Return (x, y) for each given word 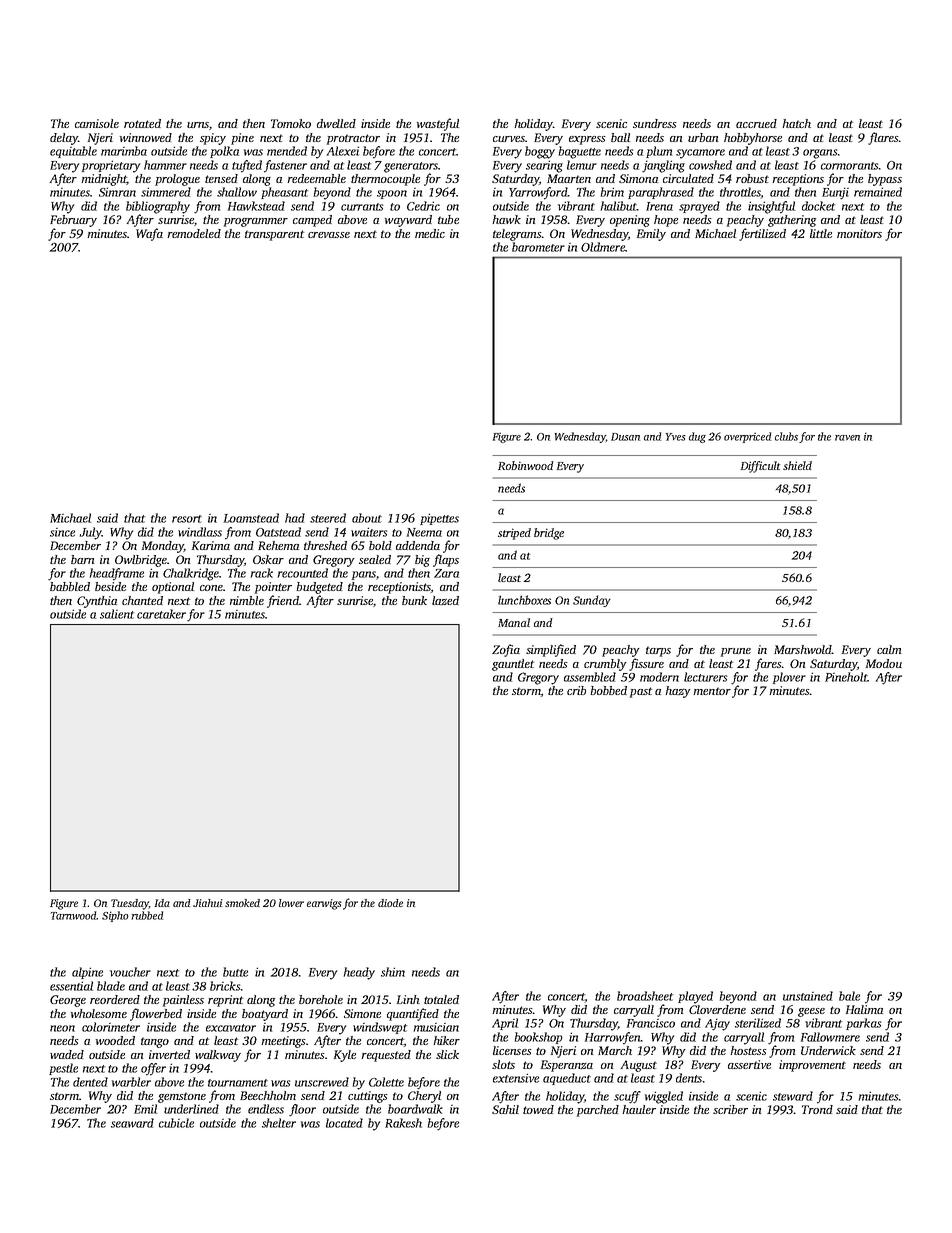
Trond (817, 1109)
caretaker (161, 614)
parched (598, 1111)
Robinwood (526, 465)
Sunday (592, 601)
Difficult (760, 467)
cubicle (176, 1123)
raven (847, 438)
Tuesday (130, 904)
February (73, 221)
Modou (884, 663)
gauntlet (513, 665)
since (62, 532)
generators (411, 167)
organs (820, 154)
